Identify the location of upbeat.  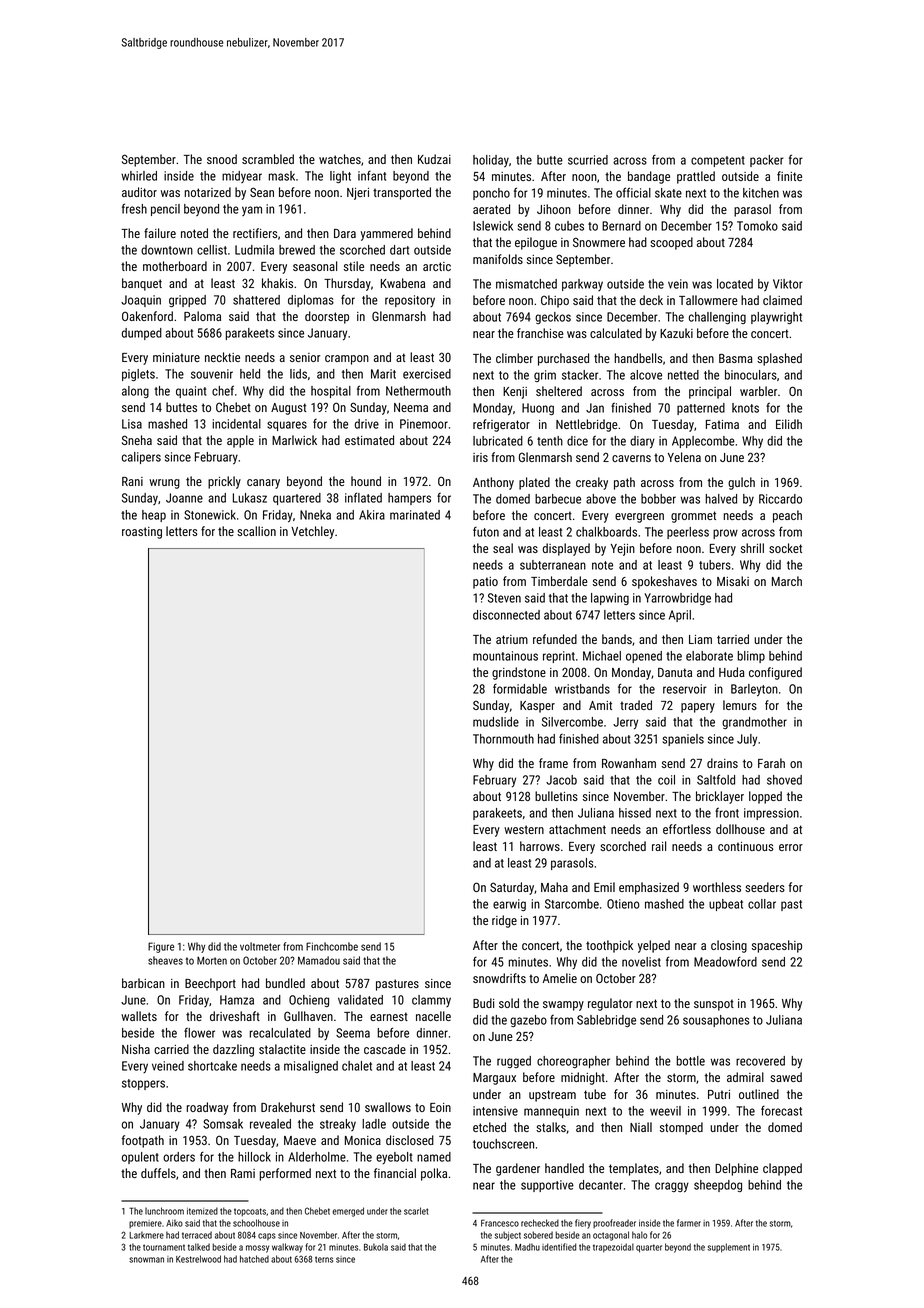
(726, 905).
